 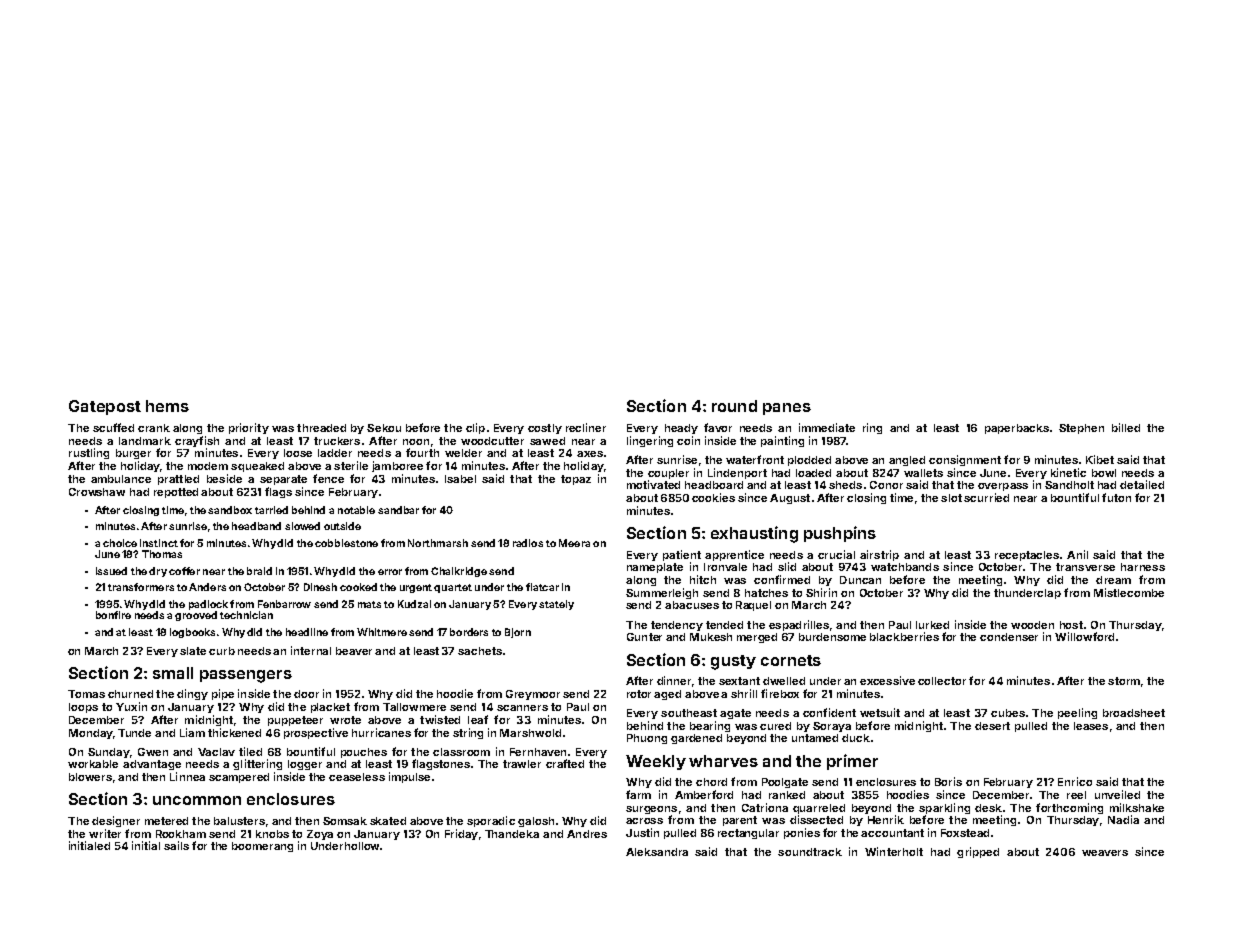 What do you see at coordinates (992, 726) in the document?
I see `desert` at bounding box center [992, 726].
